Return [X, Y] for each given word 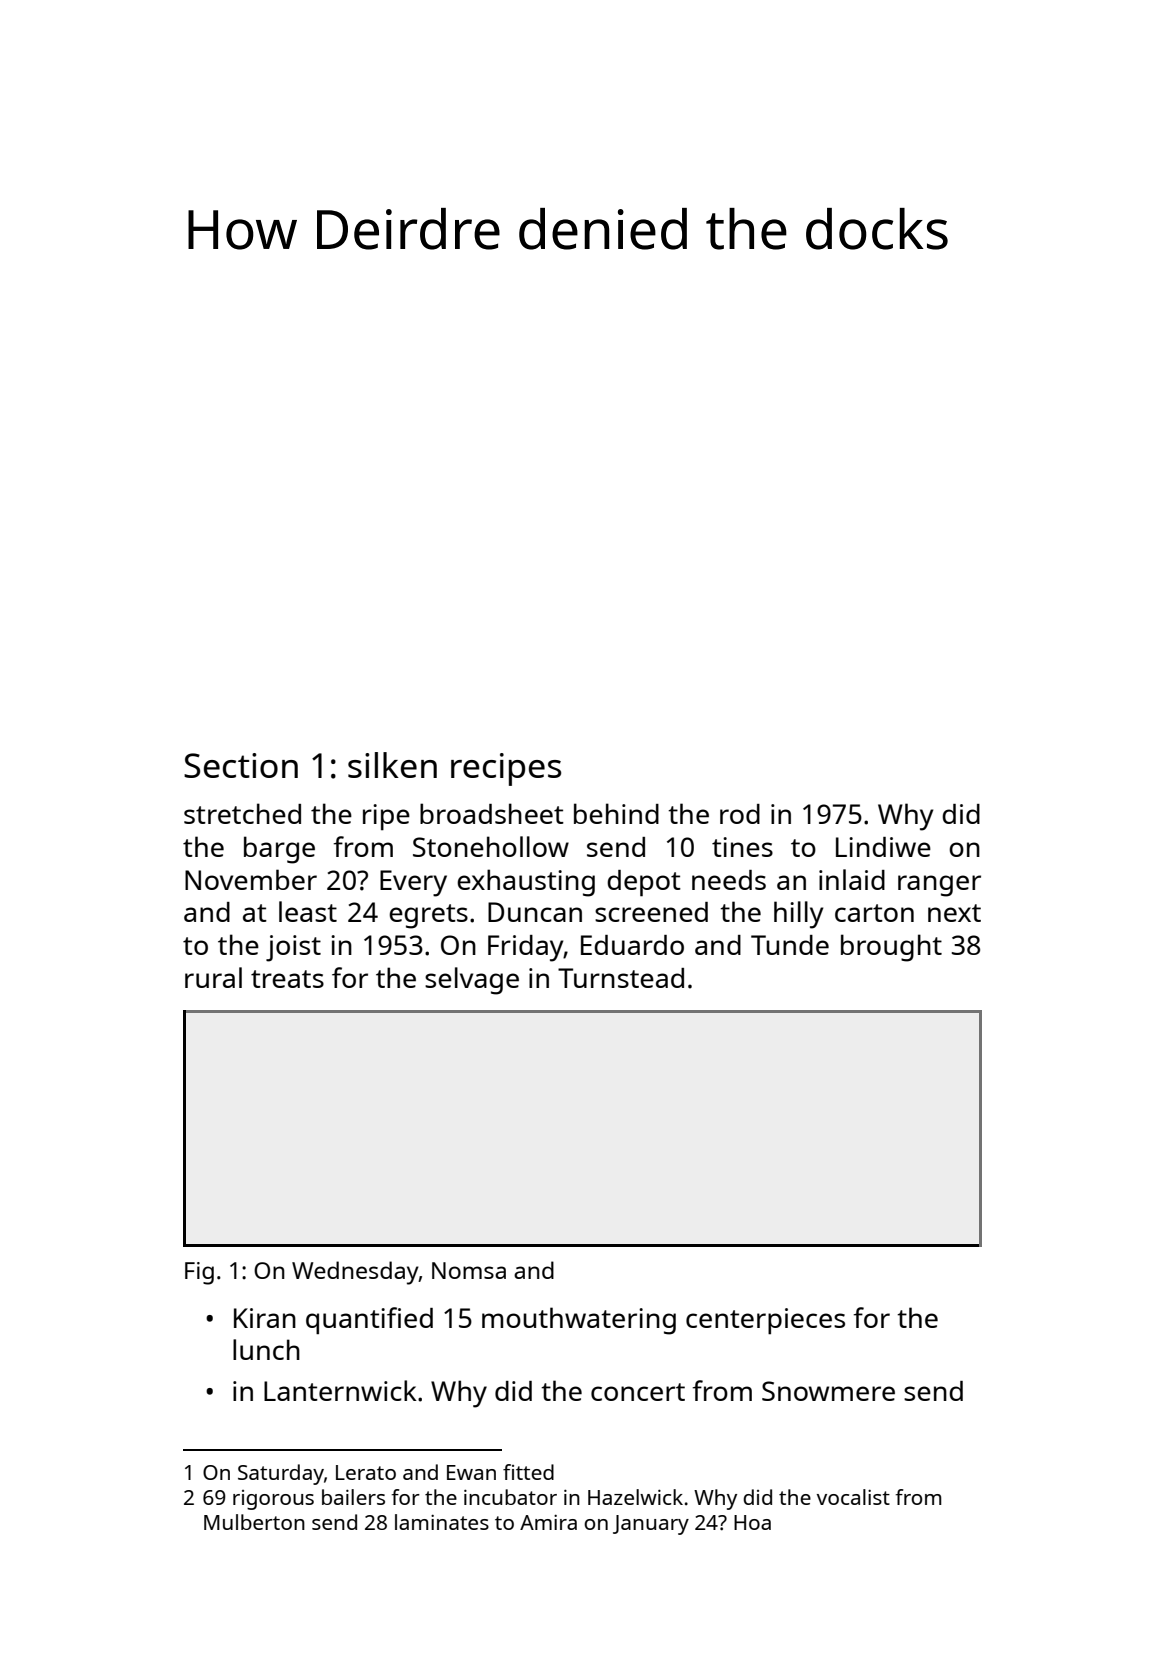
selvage [472, 981]
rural [213, 977]
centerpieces [765, 1321]
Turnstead [621, 978]
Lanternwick [340, 1390]
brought [891, 948]
